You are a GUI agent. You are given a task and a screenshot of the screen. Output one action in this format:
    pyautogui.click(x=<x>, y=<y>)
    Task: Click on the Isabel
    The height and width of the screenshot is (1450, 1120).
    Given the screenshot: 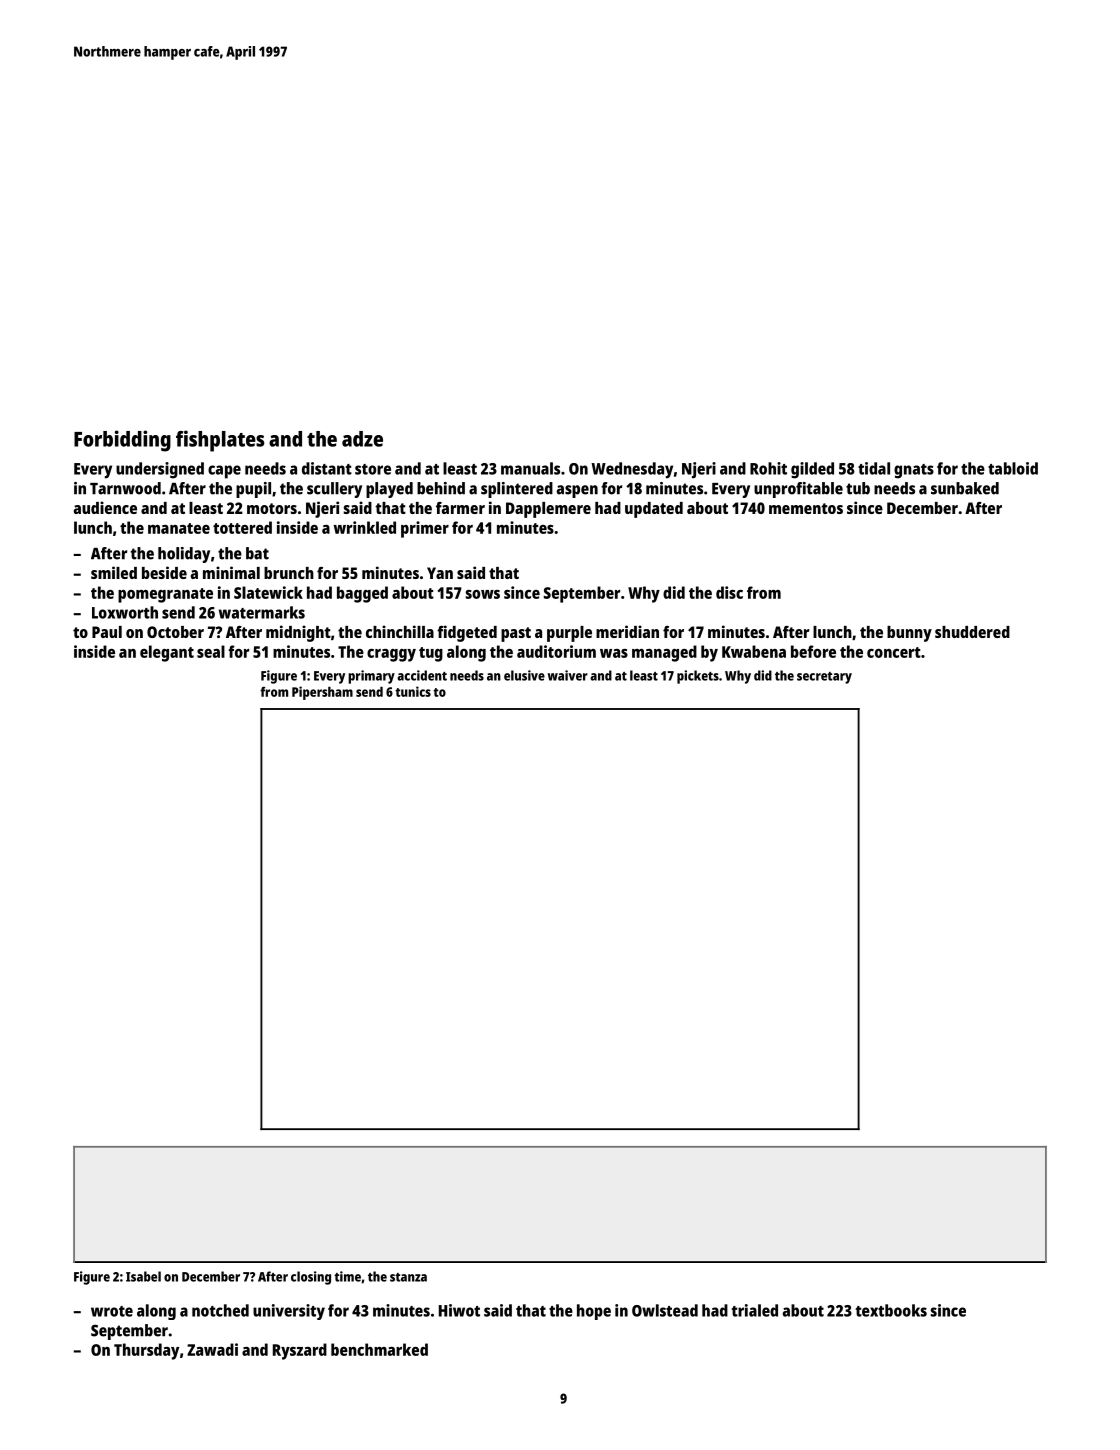 What is the action you would take?
    pyautogui.click(x=143, y=1276)
